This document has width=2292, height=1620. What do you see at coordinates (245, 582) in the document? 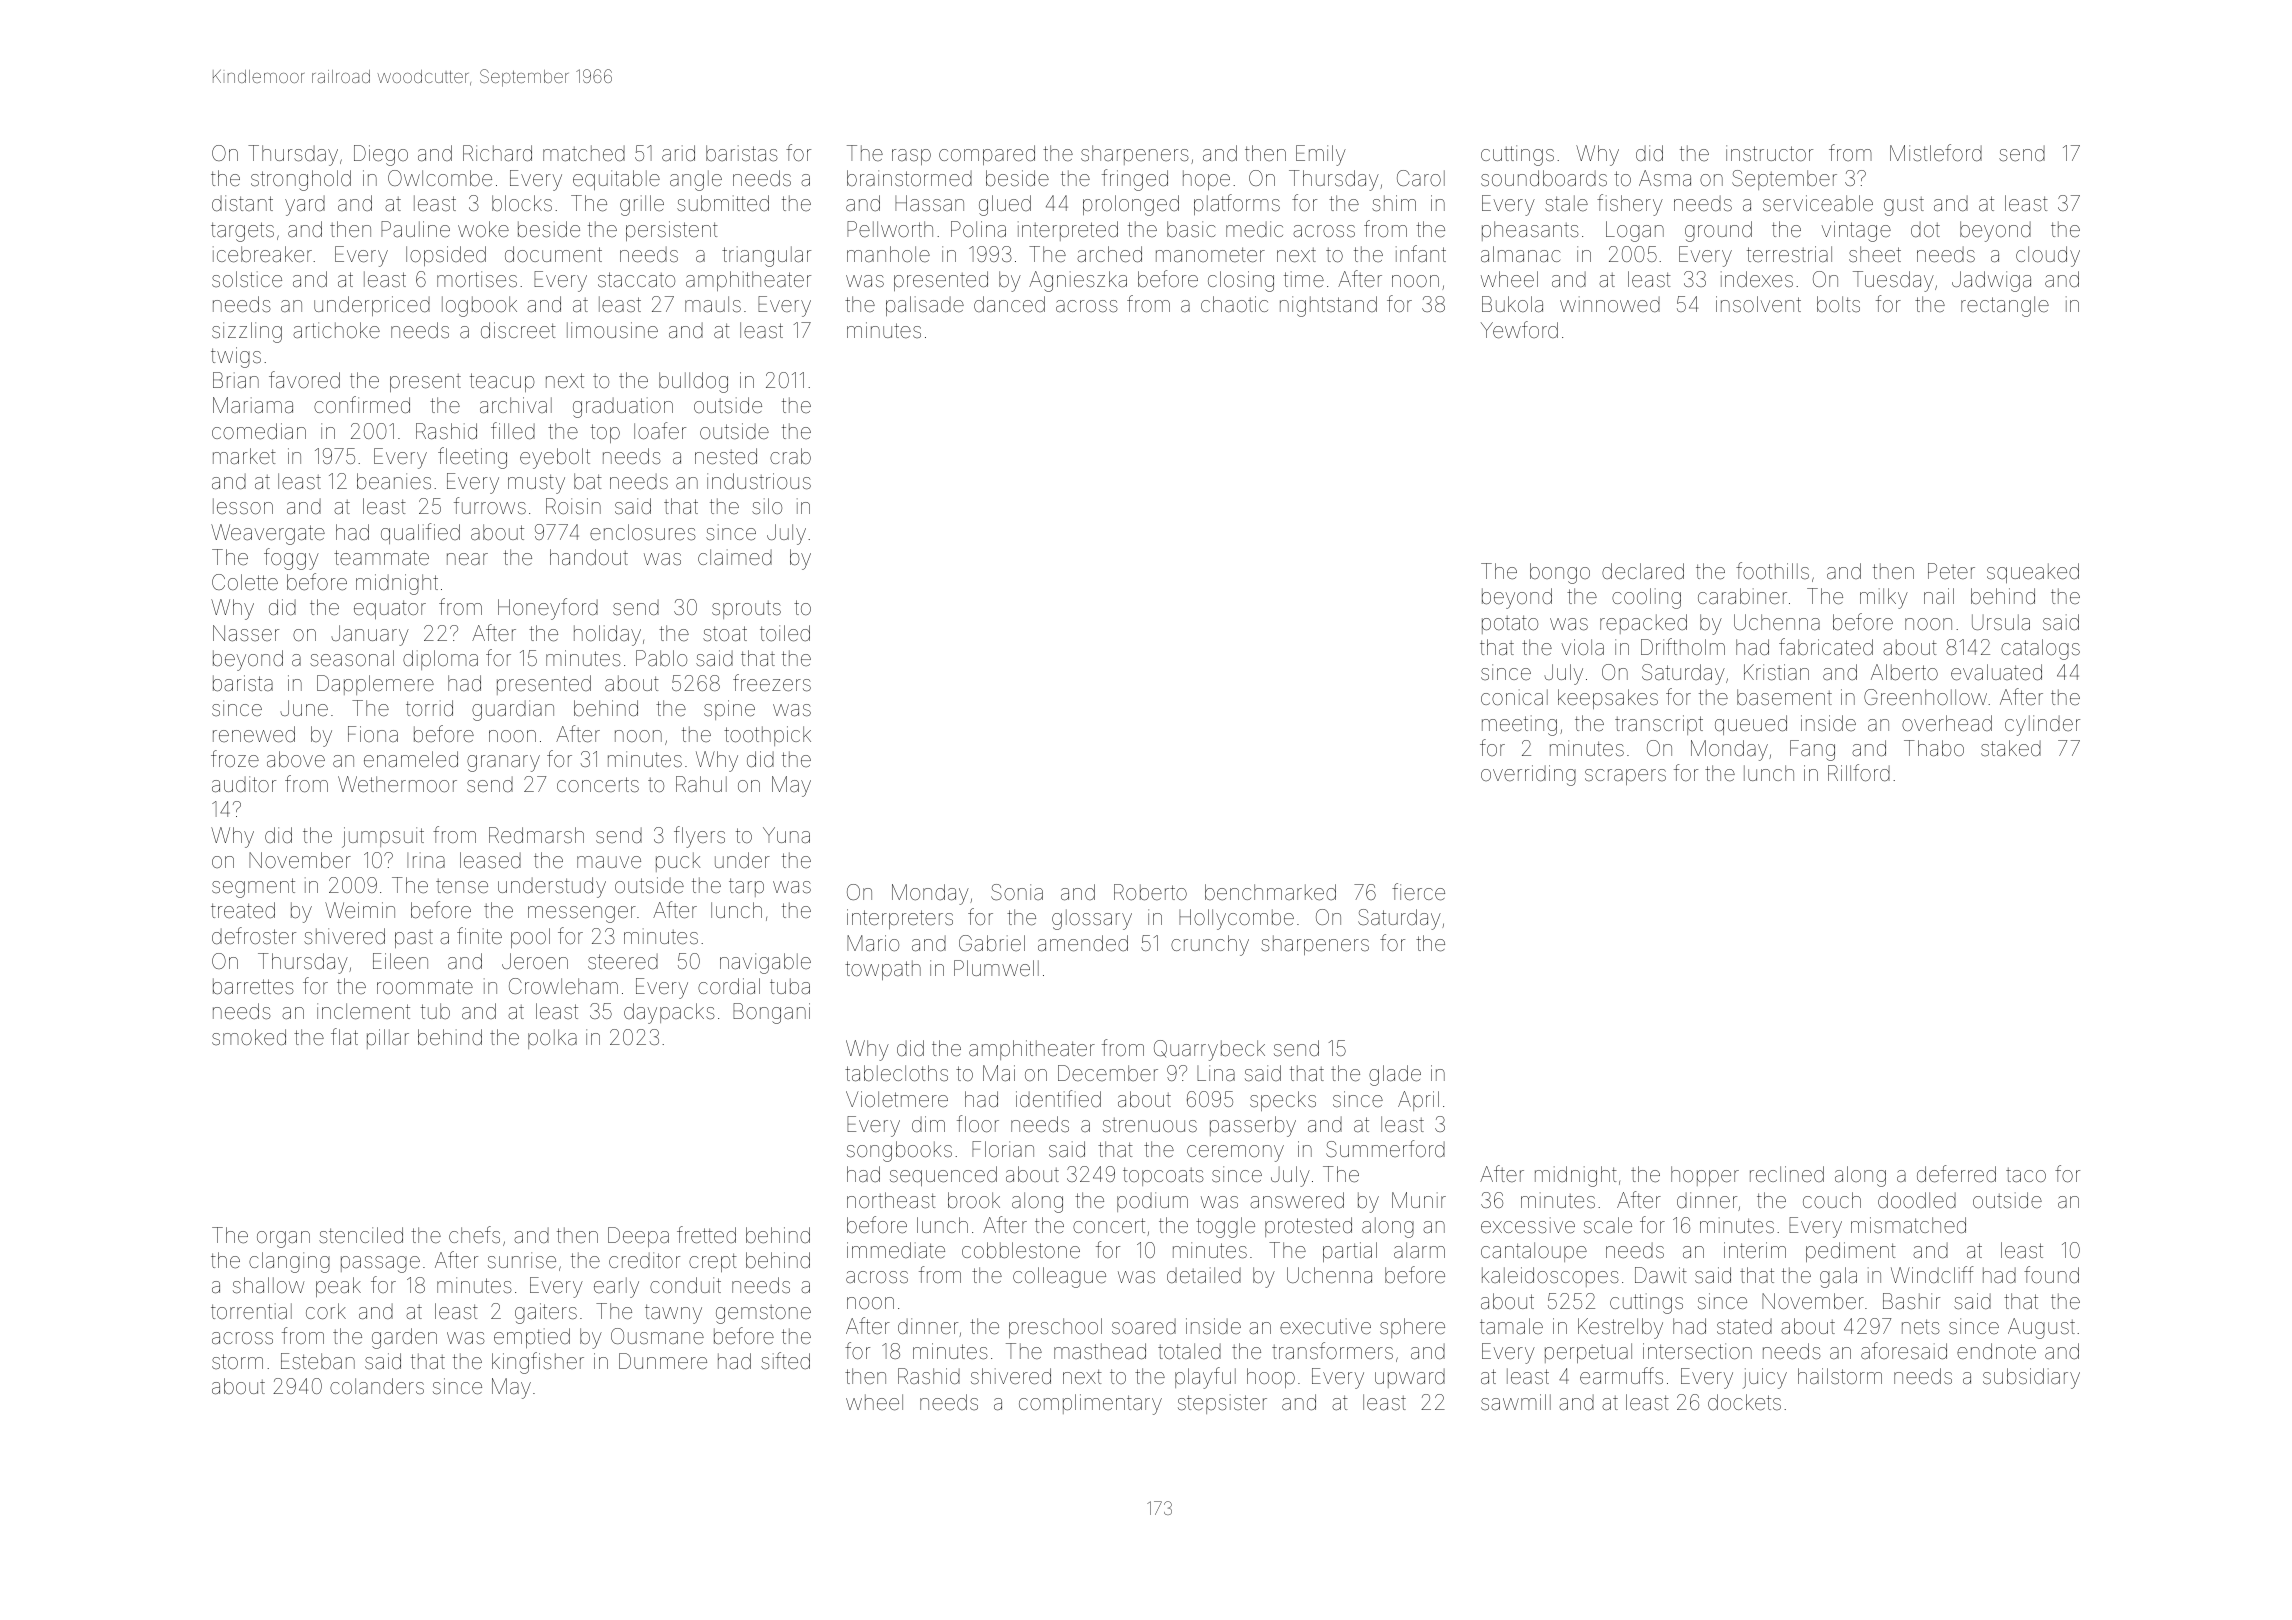
I see `Colette` at bounding box center [245, 582].
